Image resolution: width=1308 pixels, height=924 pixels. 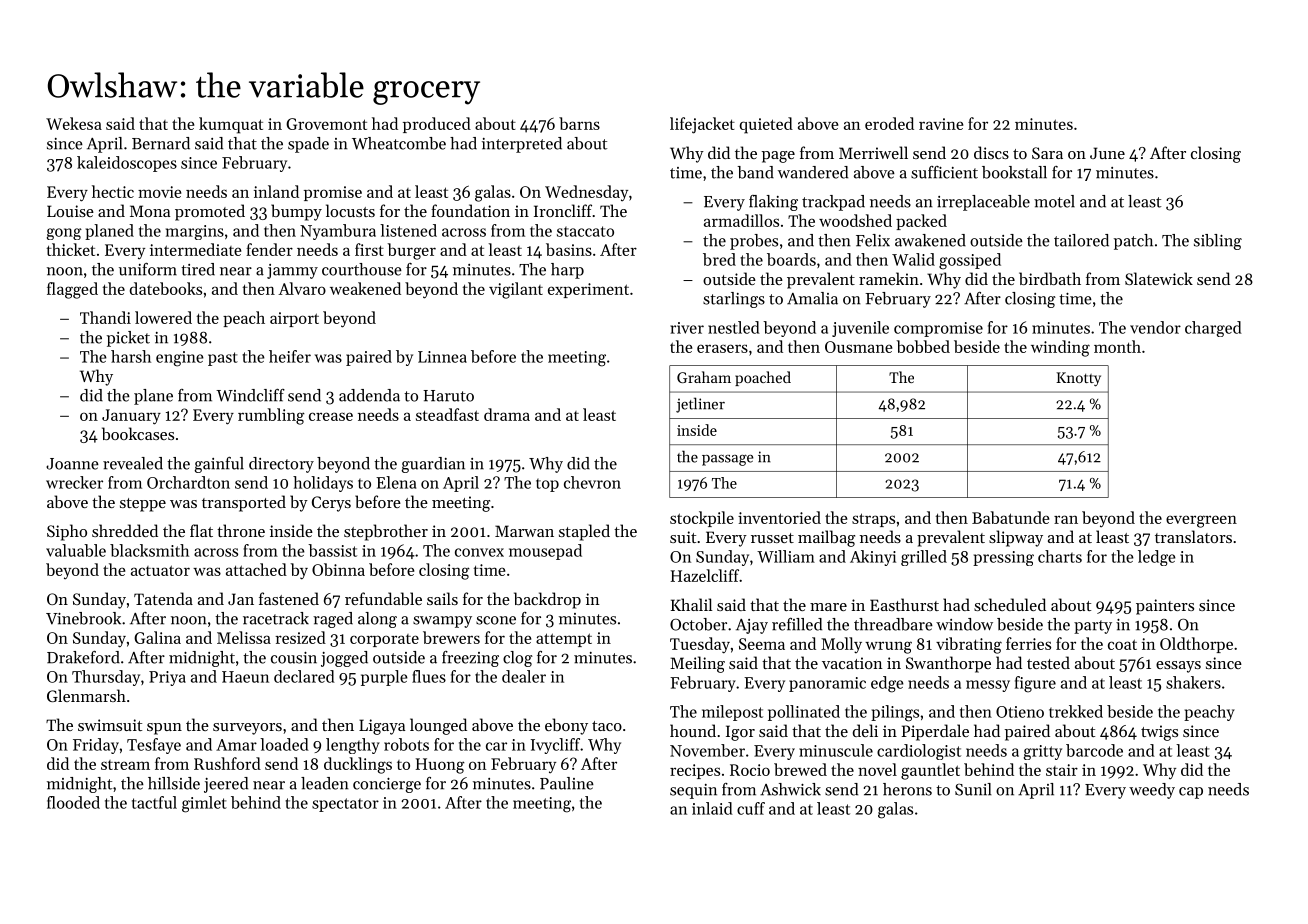 I want to click on locusts, so click(x=350, y=210).
